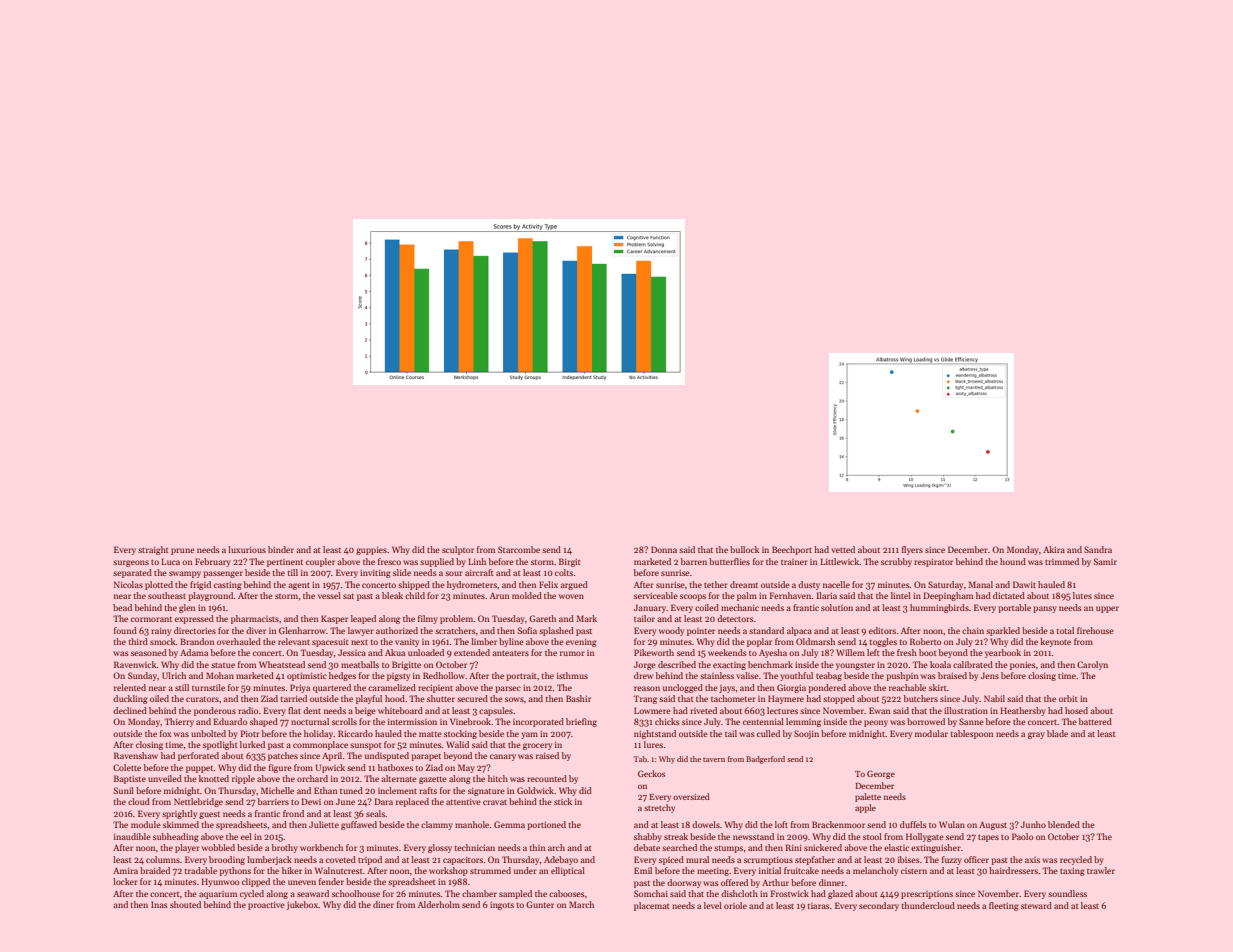  Describe the element at coordinates (495, 802) in the page. I see `cravat` at that location.
